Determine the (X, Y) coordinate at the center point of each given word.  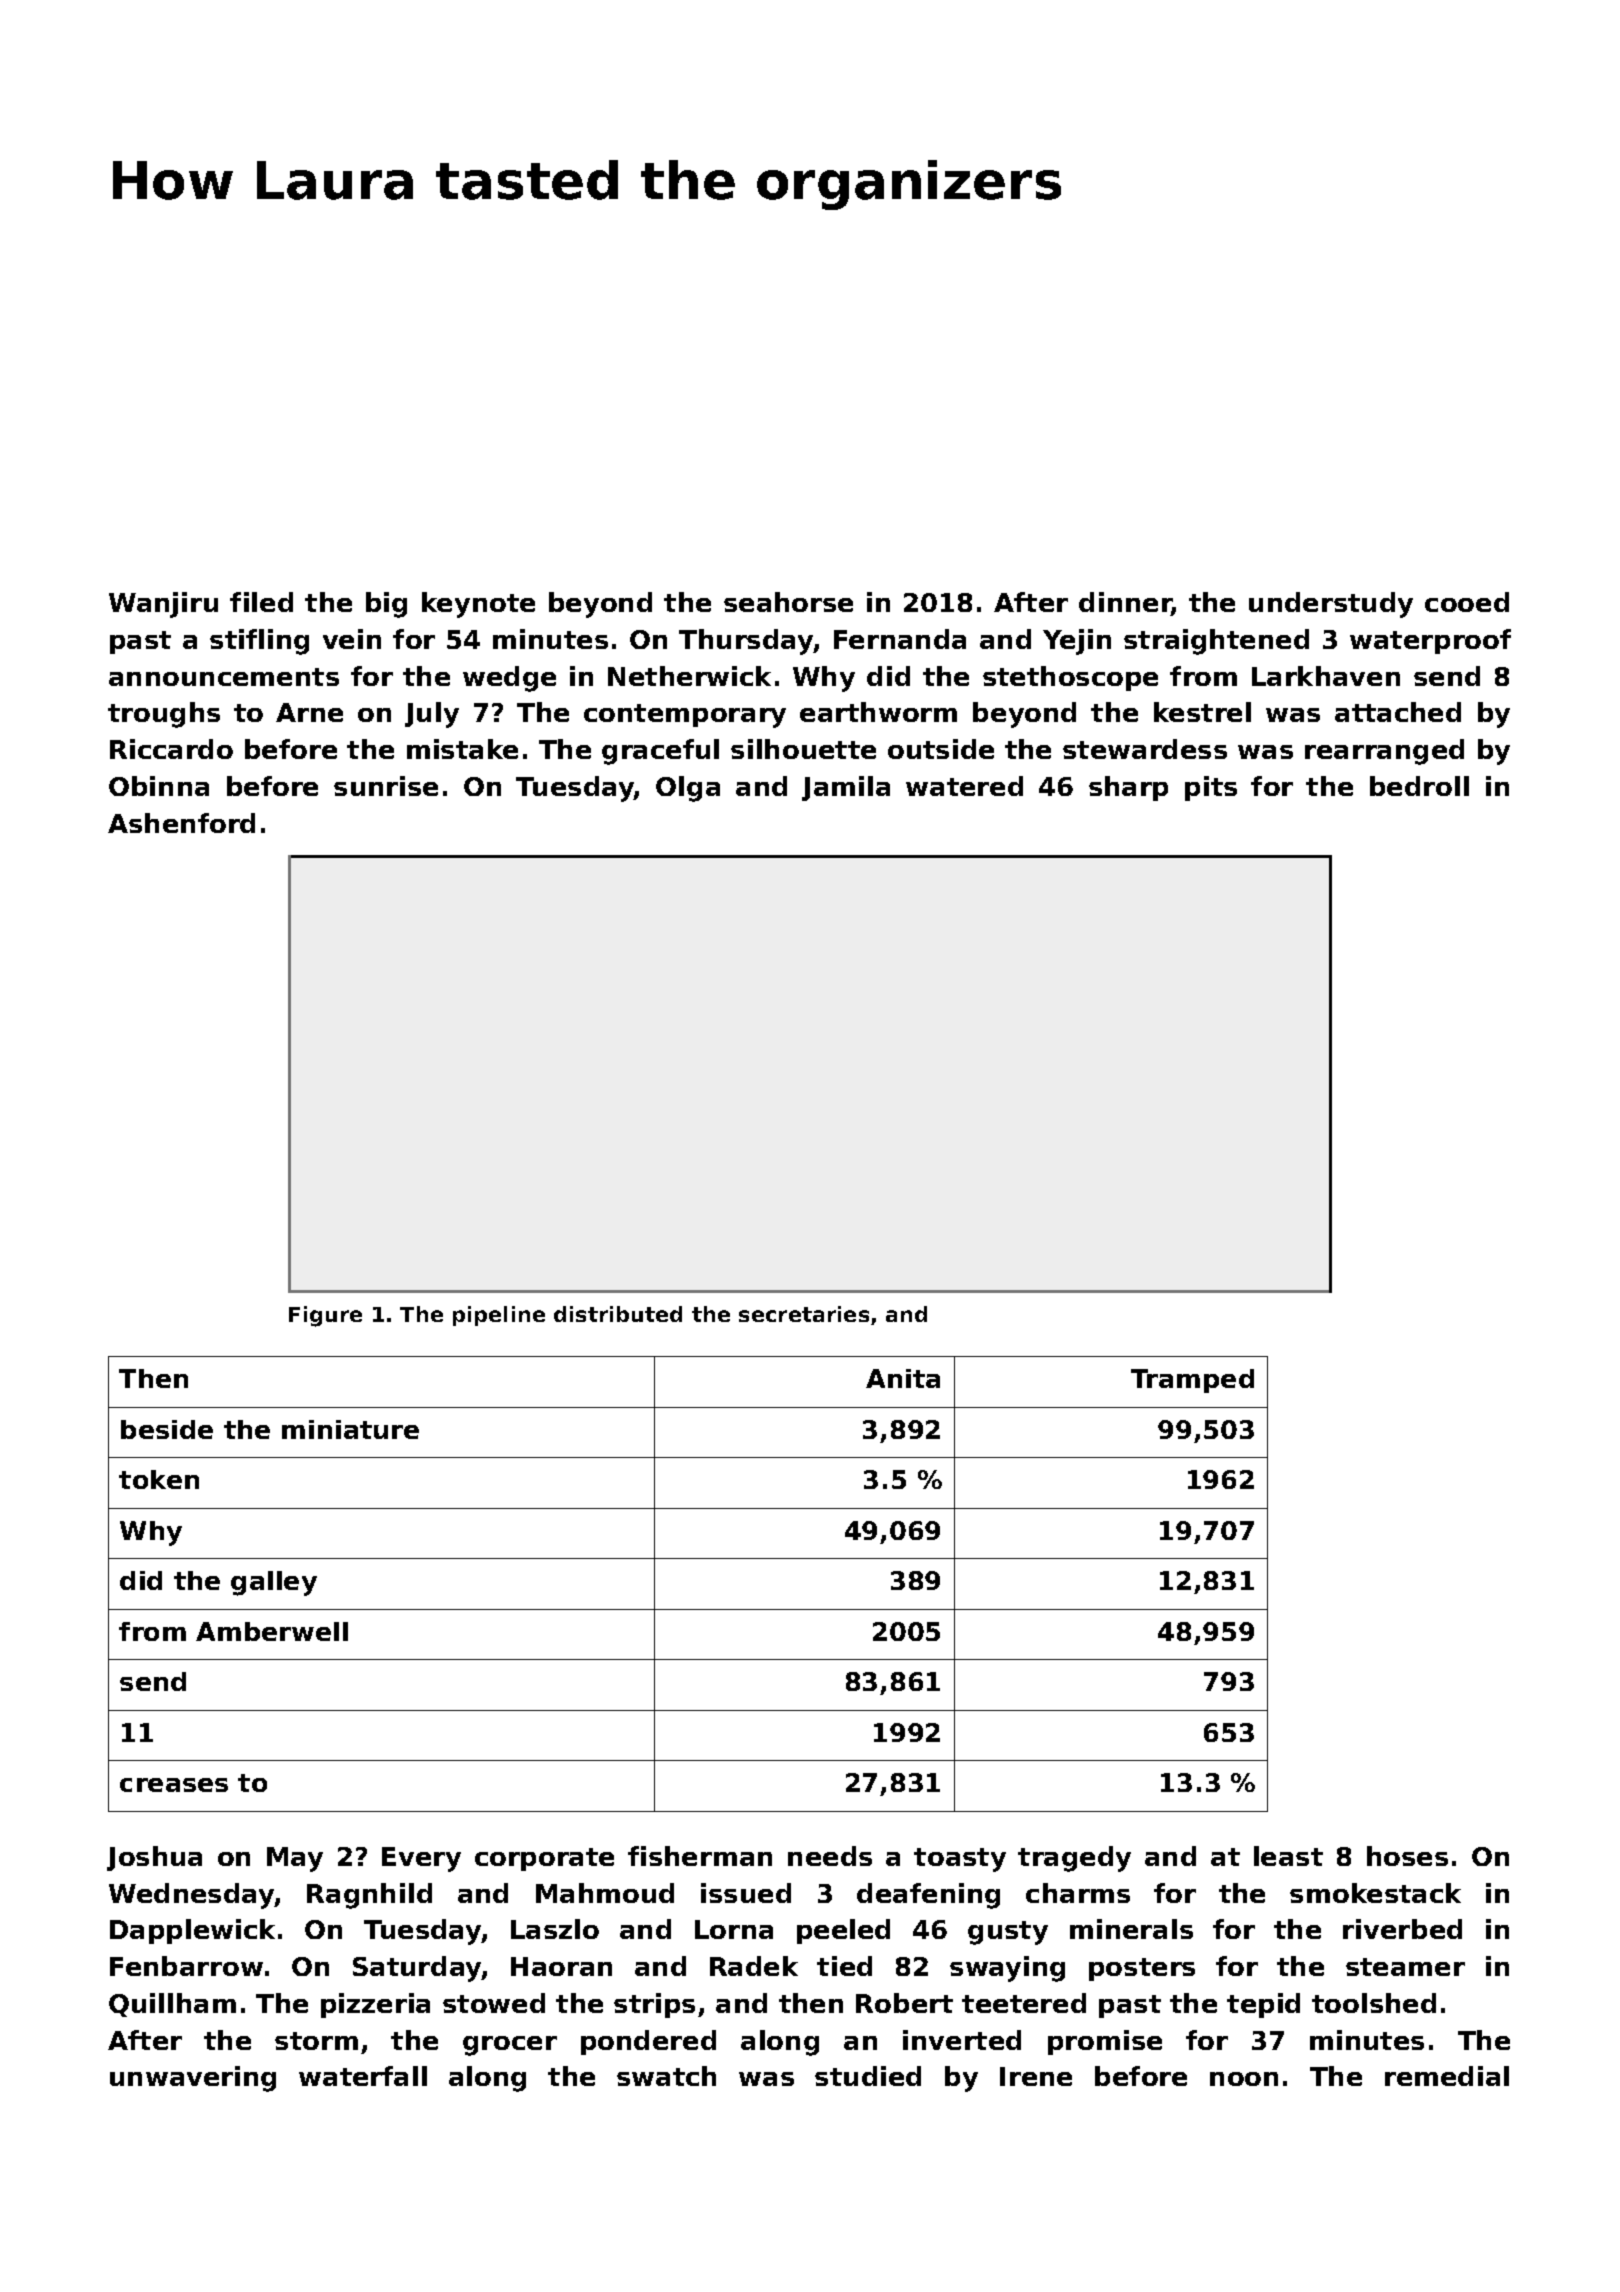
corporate (544, 1859)
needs (830, 1856)
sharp (1128, 788)
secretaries (804, 1314)
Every (421, 1859)
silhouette (803, 749)
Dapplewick (192, 1931)
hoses (1407, 1856)
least (1288, 1856)
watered (964, 786)
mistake (462, 749)
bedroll (1419, 786)
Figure (325, 1316)
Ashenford (181, 823)
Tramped (1192, 1381)
